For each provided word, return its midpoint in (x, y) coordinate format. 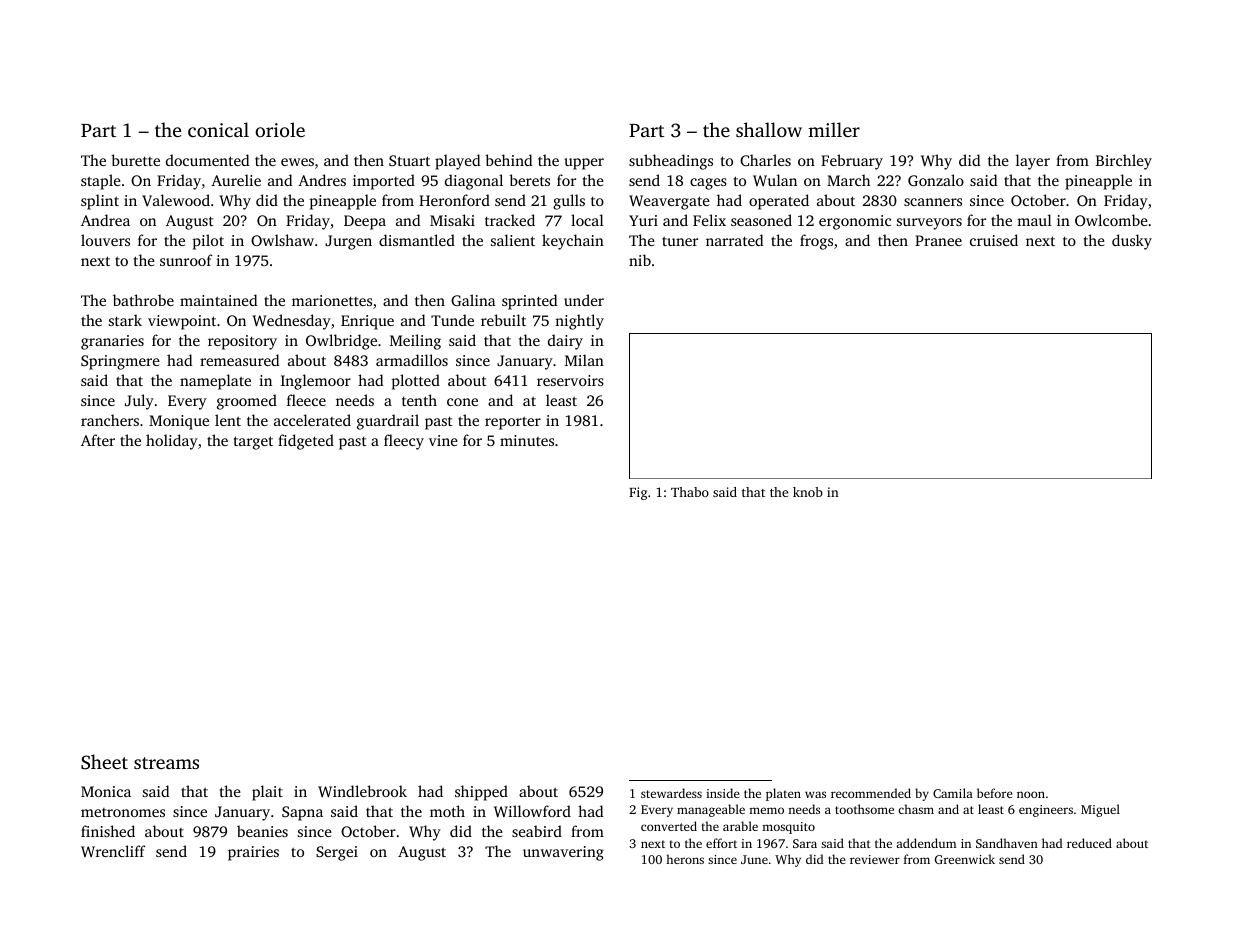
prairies (253, 853)
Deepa (365, 222)
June (754, 859)
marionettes (332, 300)
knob (808, 492)
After (98, 440)
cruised (994, 240)
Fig (638, 493)
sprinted (529, 302)
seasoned (761, 220)
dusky (1132, 242)
